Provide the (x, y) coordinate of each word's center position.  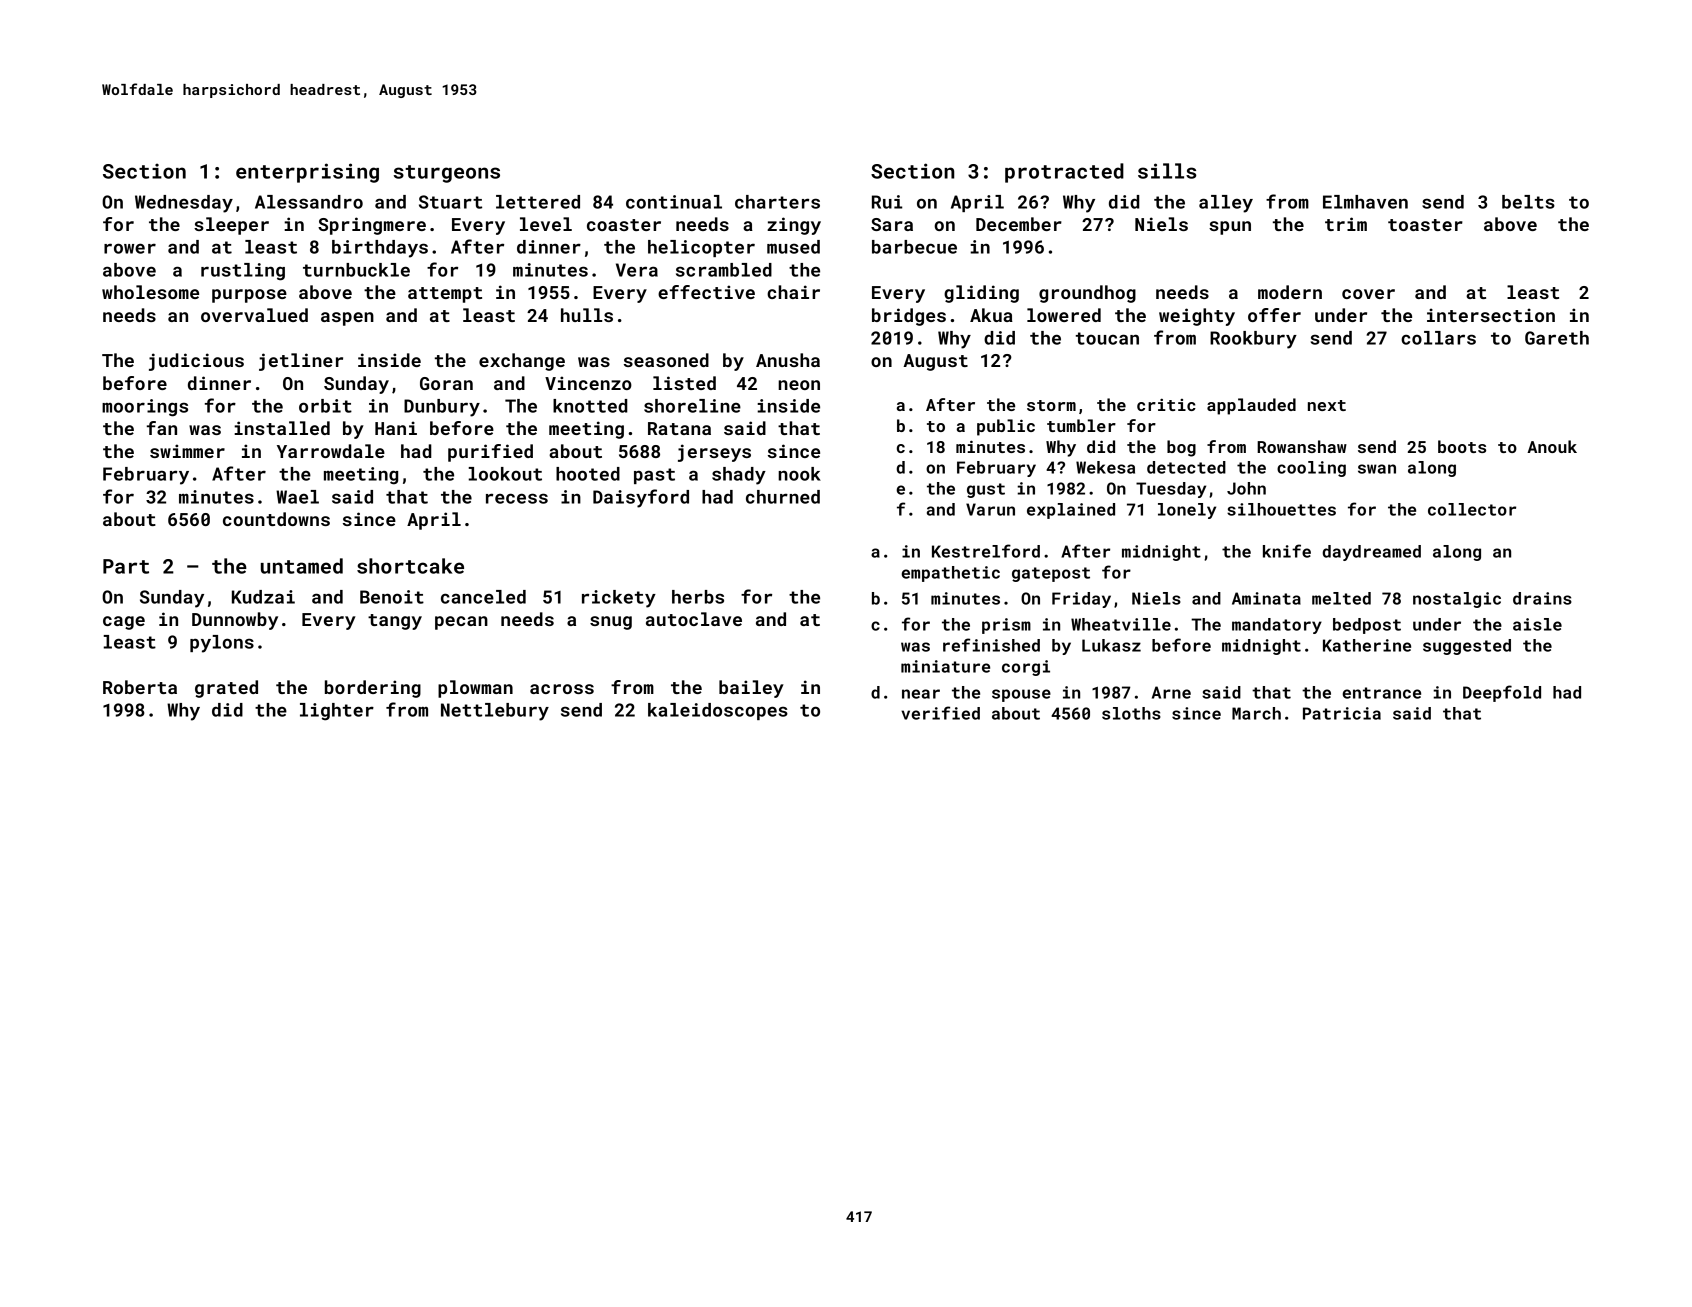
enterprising (307, 173)
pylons (222, 644)
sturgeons (447, 174)
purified (490, 453)
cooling (1311, 469)
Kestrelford (986, 551)
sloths (1131, 713)
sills (1167, 171)
